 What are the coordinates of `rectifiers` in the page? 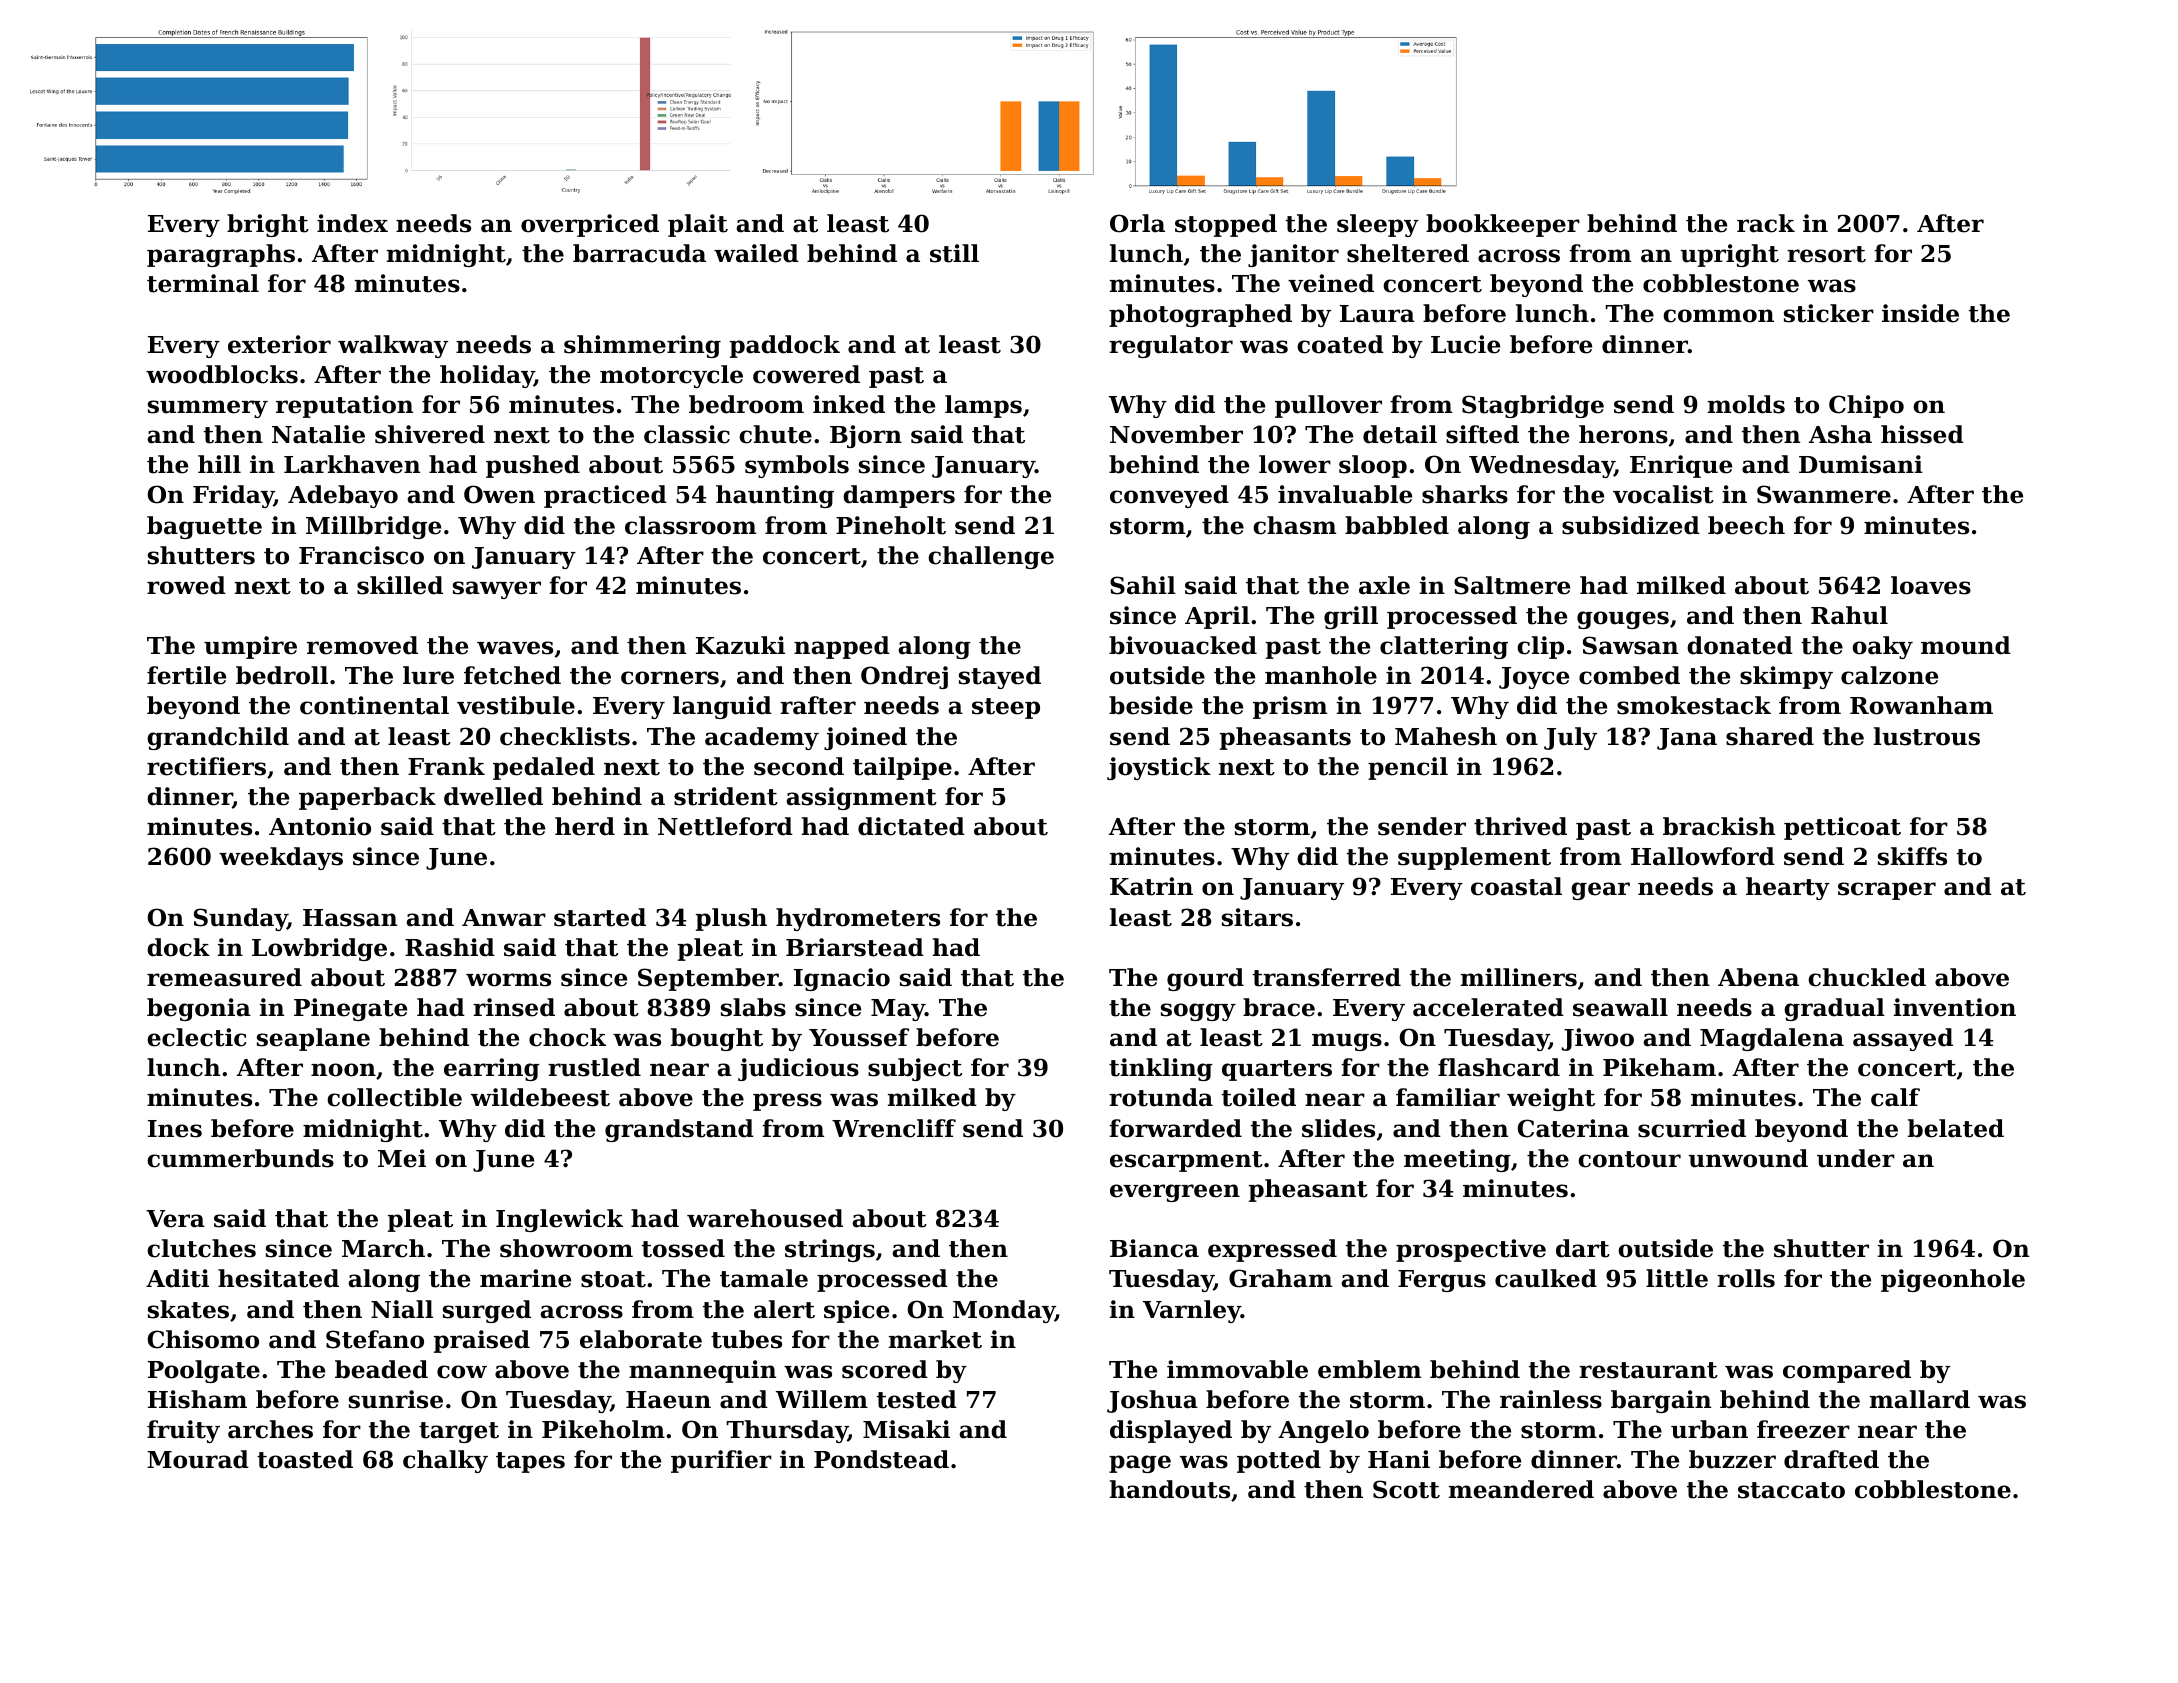 It's located at (206, 766).
